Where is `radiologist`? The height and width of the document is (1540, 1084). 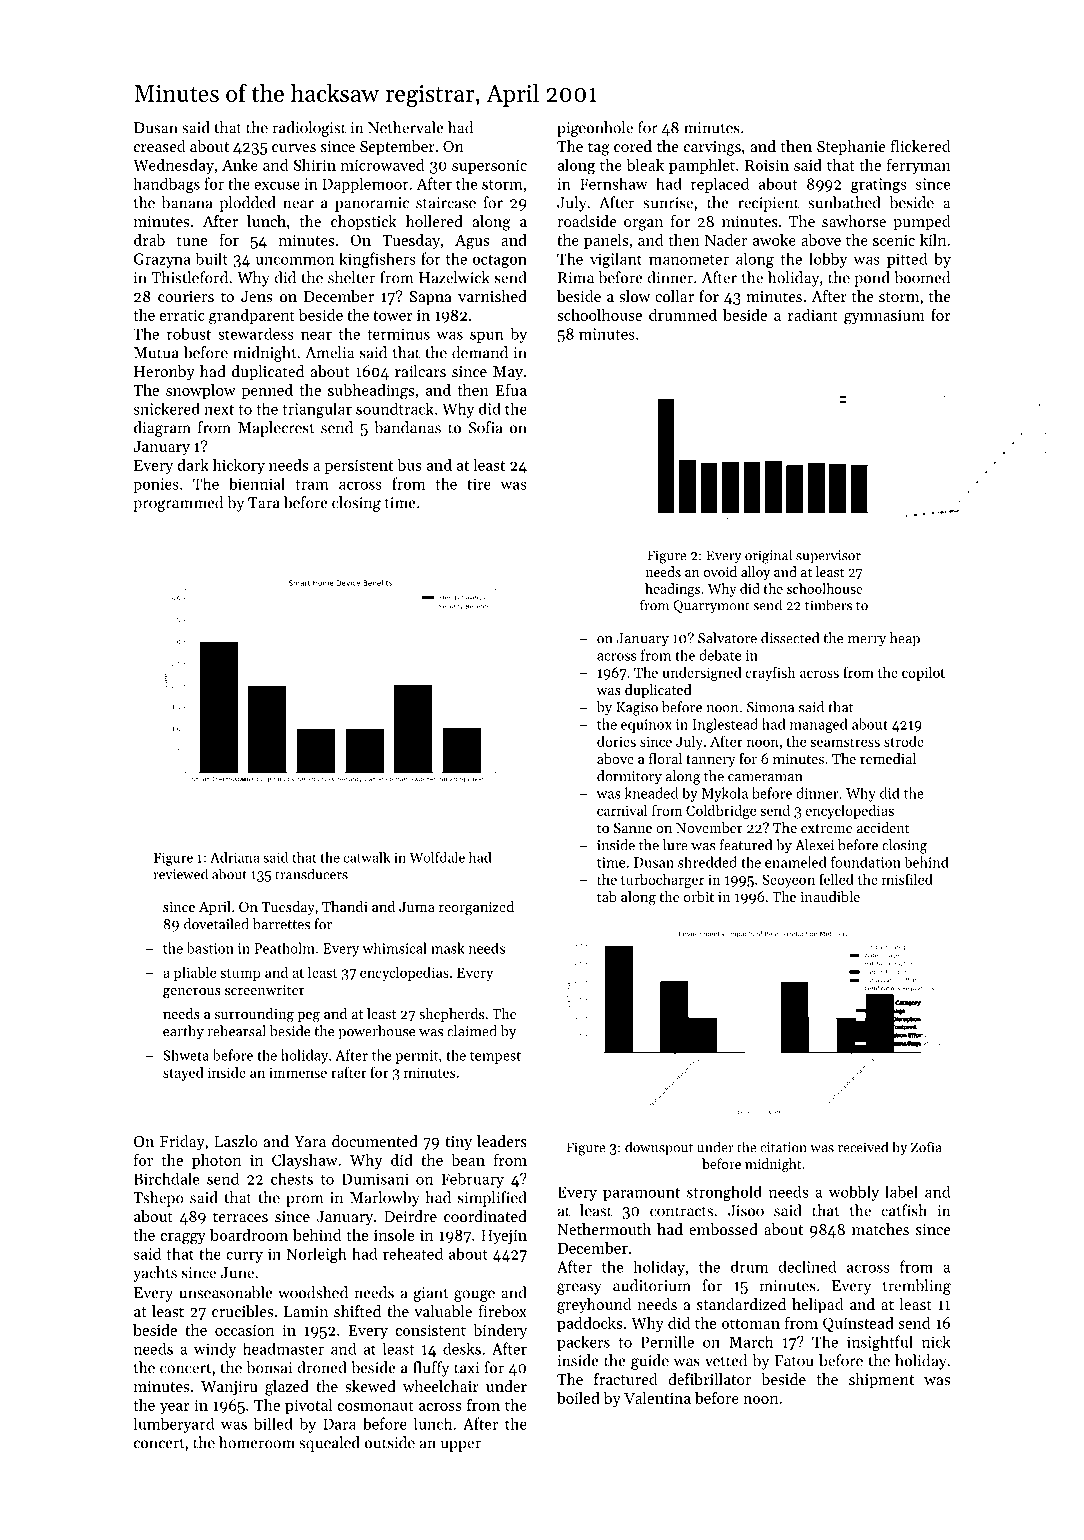
radiologist is located at coordinates (309, 129).
